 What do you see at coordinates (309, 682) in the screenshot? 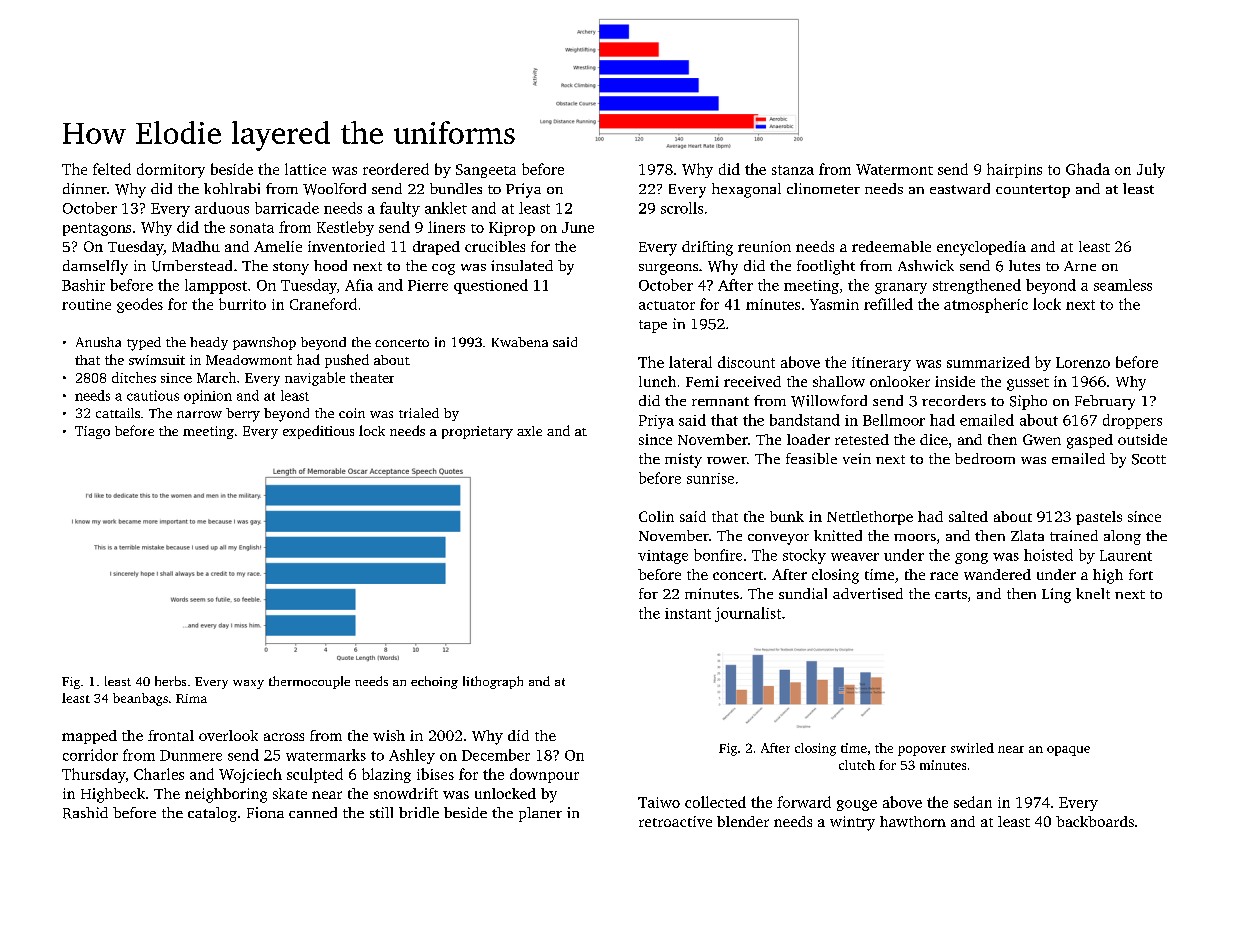
I see `thermocouple` at bounding box center [309, 682].
